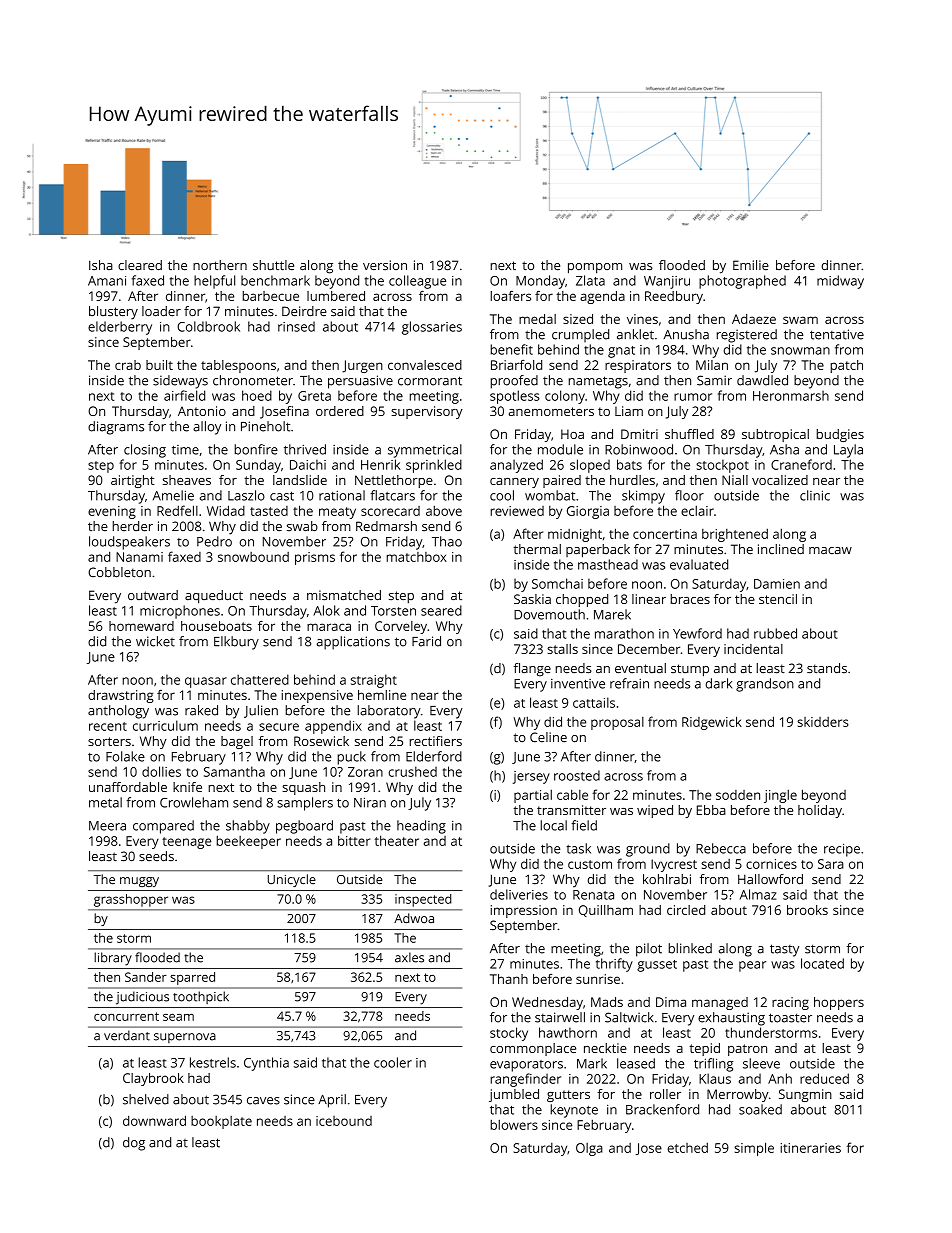  I want to click on leased, so click(636, 1063).
